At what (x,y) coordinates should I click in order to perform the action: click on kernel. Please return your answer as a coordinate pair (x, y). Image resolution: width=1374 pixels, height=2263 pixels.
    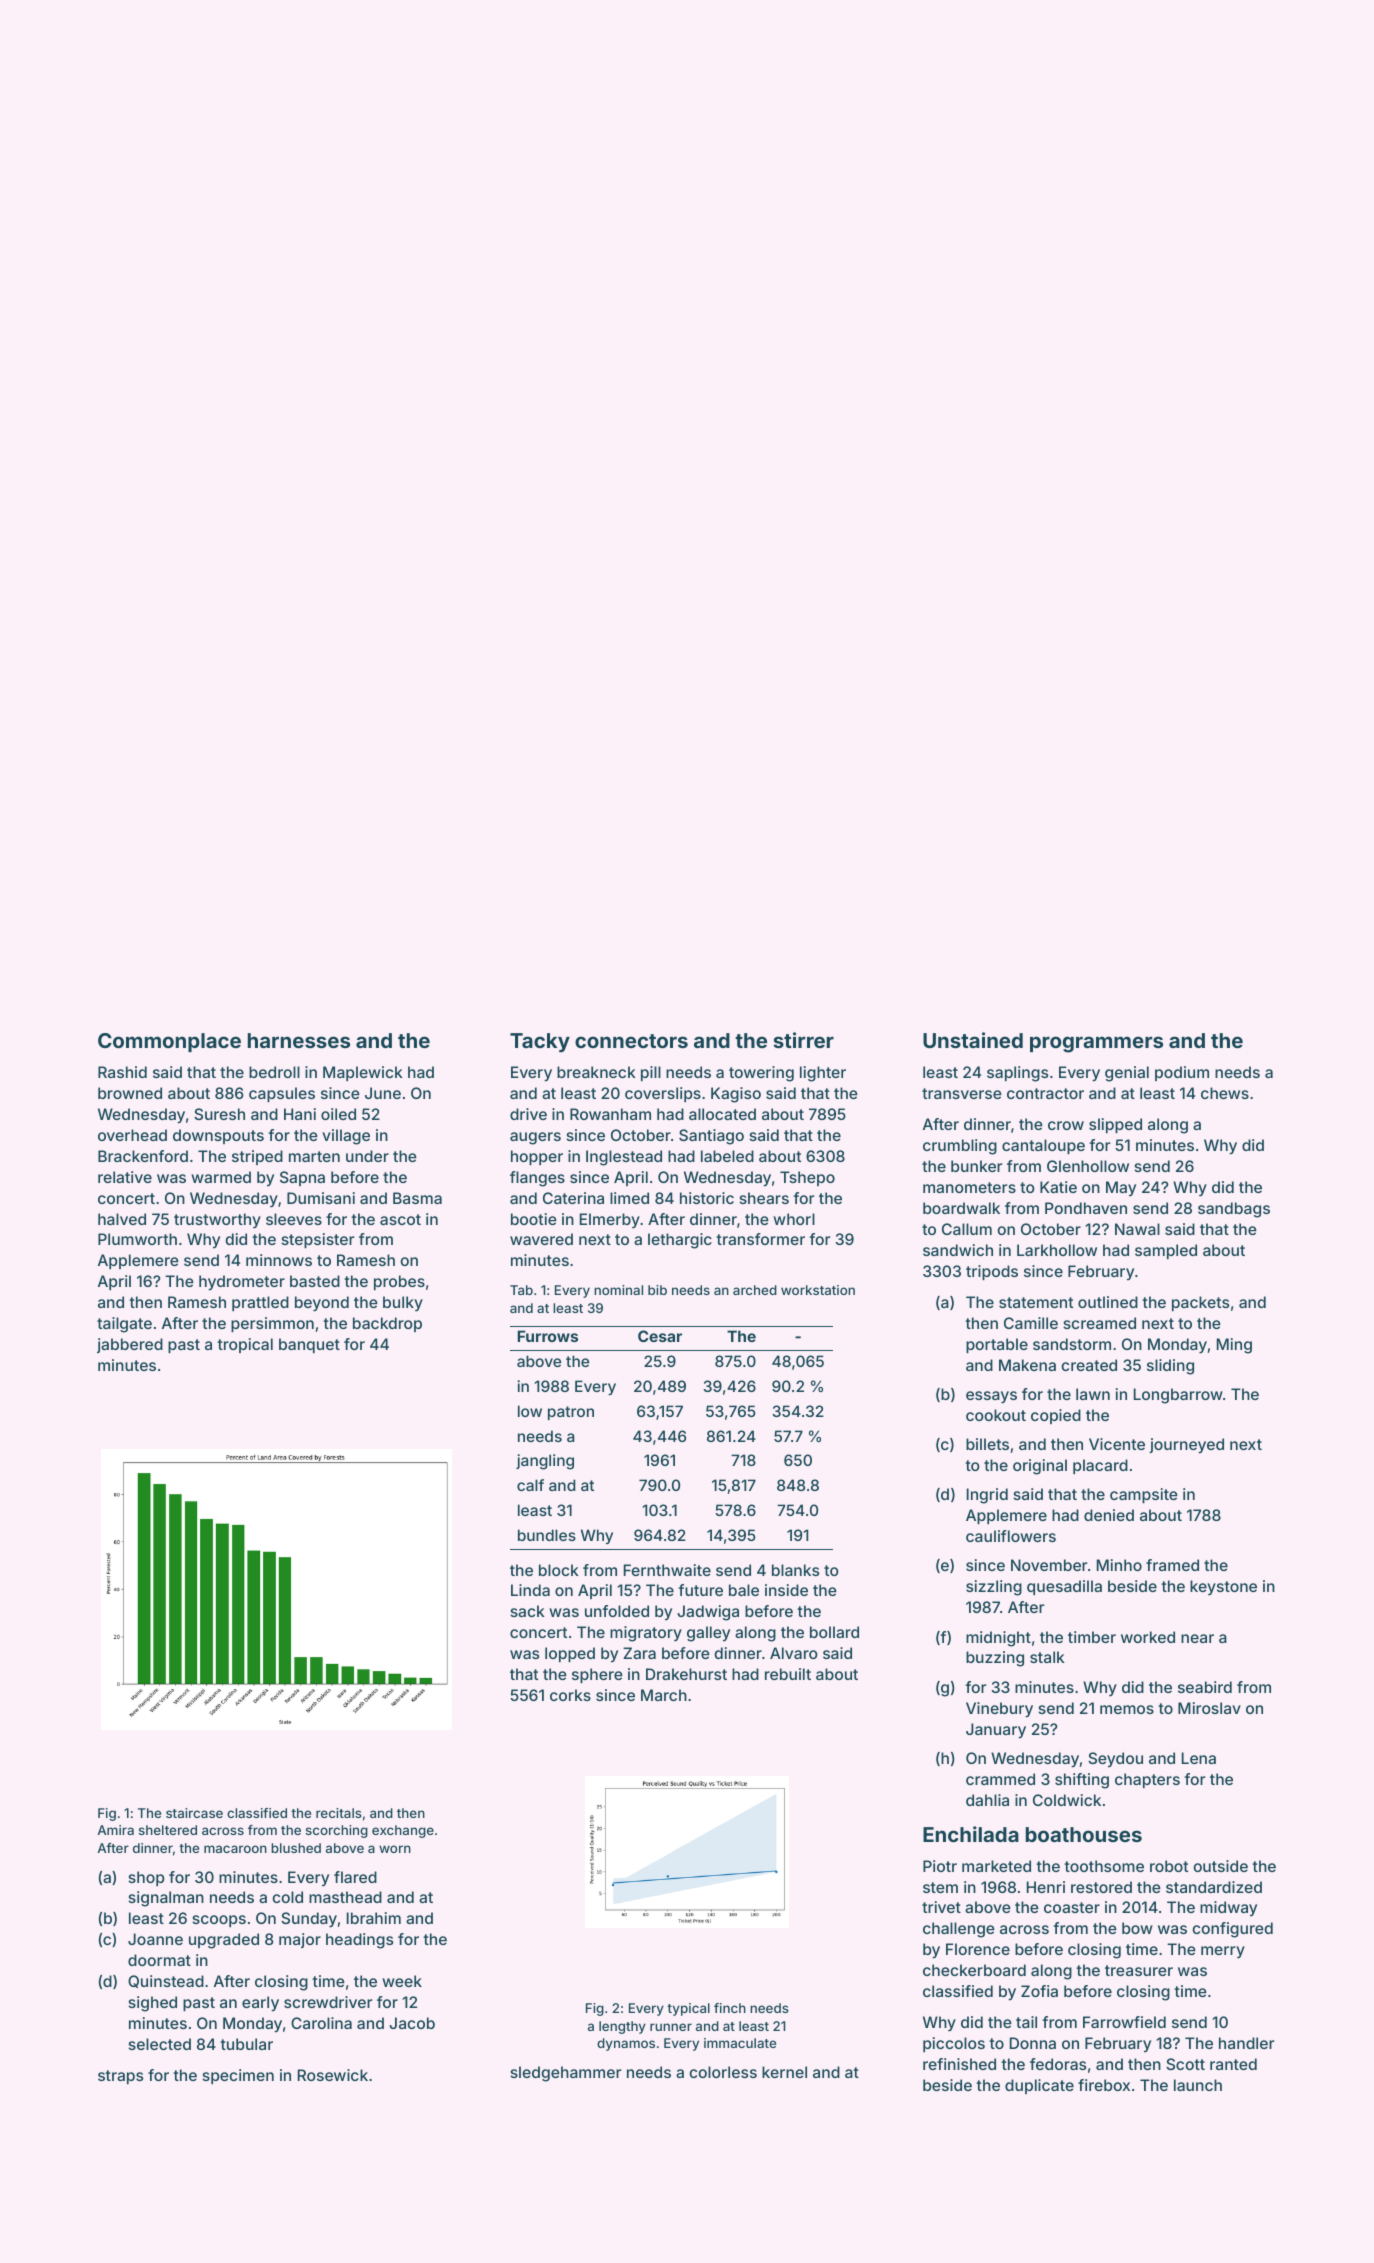
    Looking at the image, I should click on (784, 2072).
